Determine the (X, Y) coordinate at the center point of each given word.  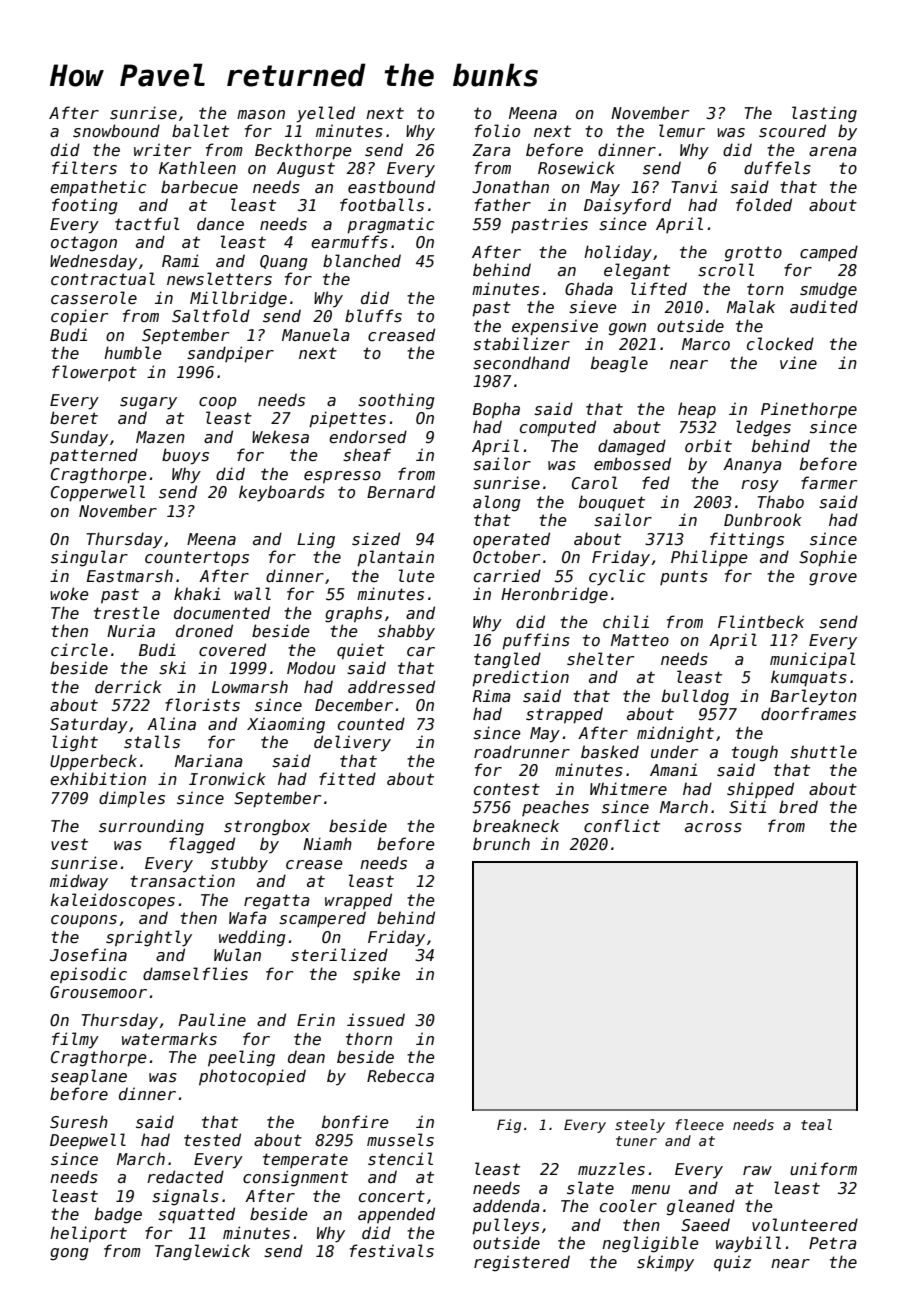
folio (497, 130)
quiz (732, 1263)
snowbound (116, 130)
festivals (392, 1250)
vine (798, 362)
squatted (196, 1215)
